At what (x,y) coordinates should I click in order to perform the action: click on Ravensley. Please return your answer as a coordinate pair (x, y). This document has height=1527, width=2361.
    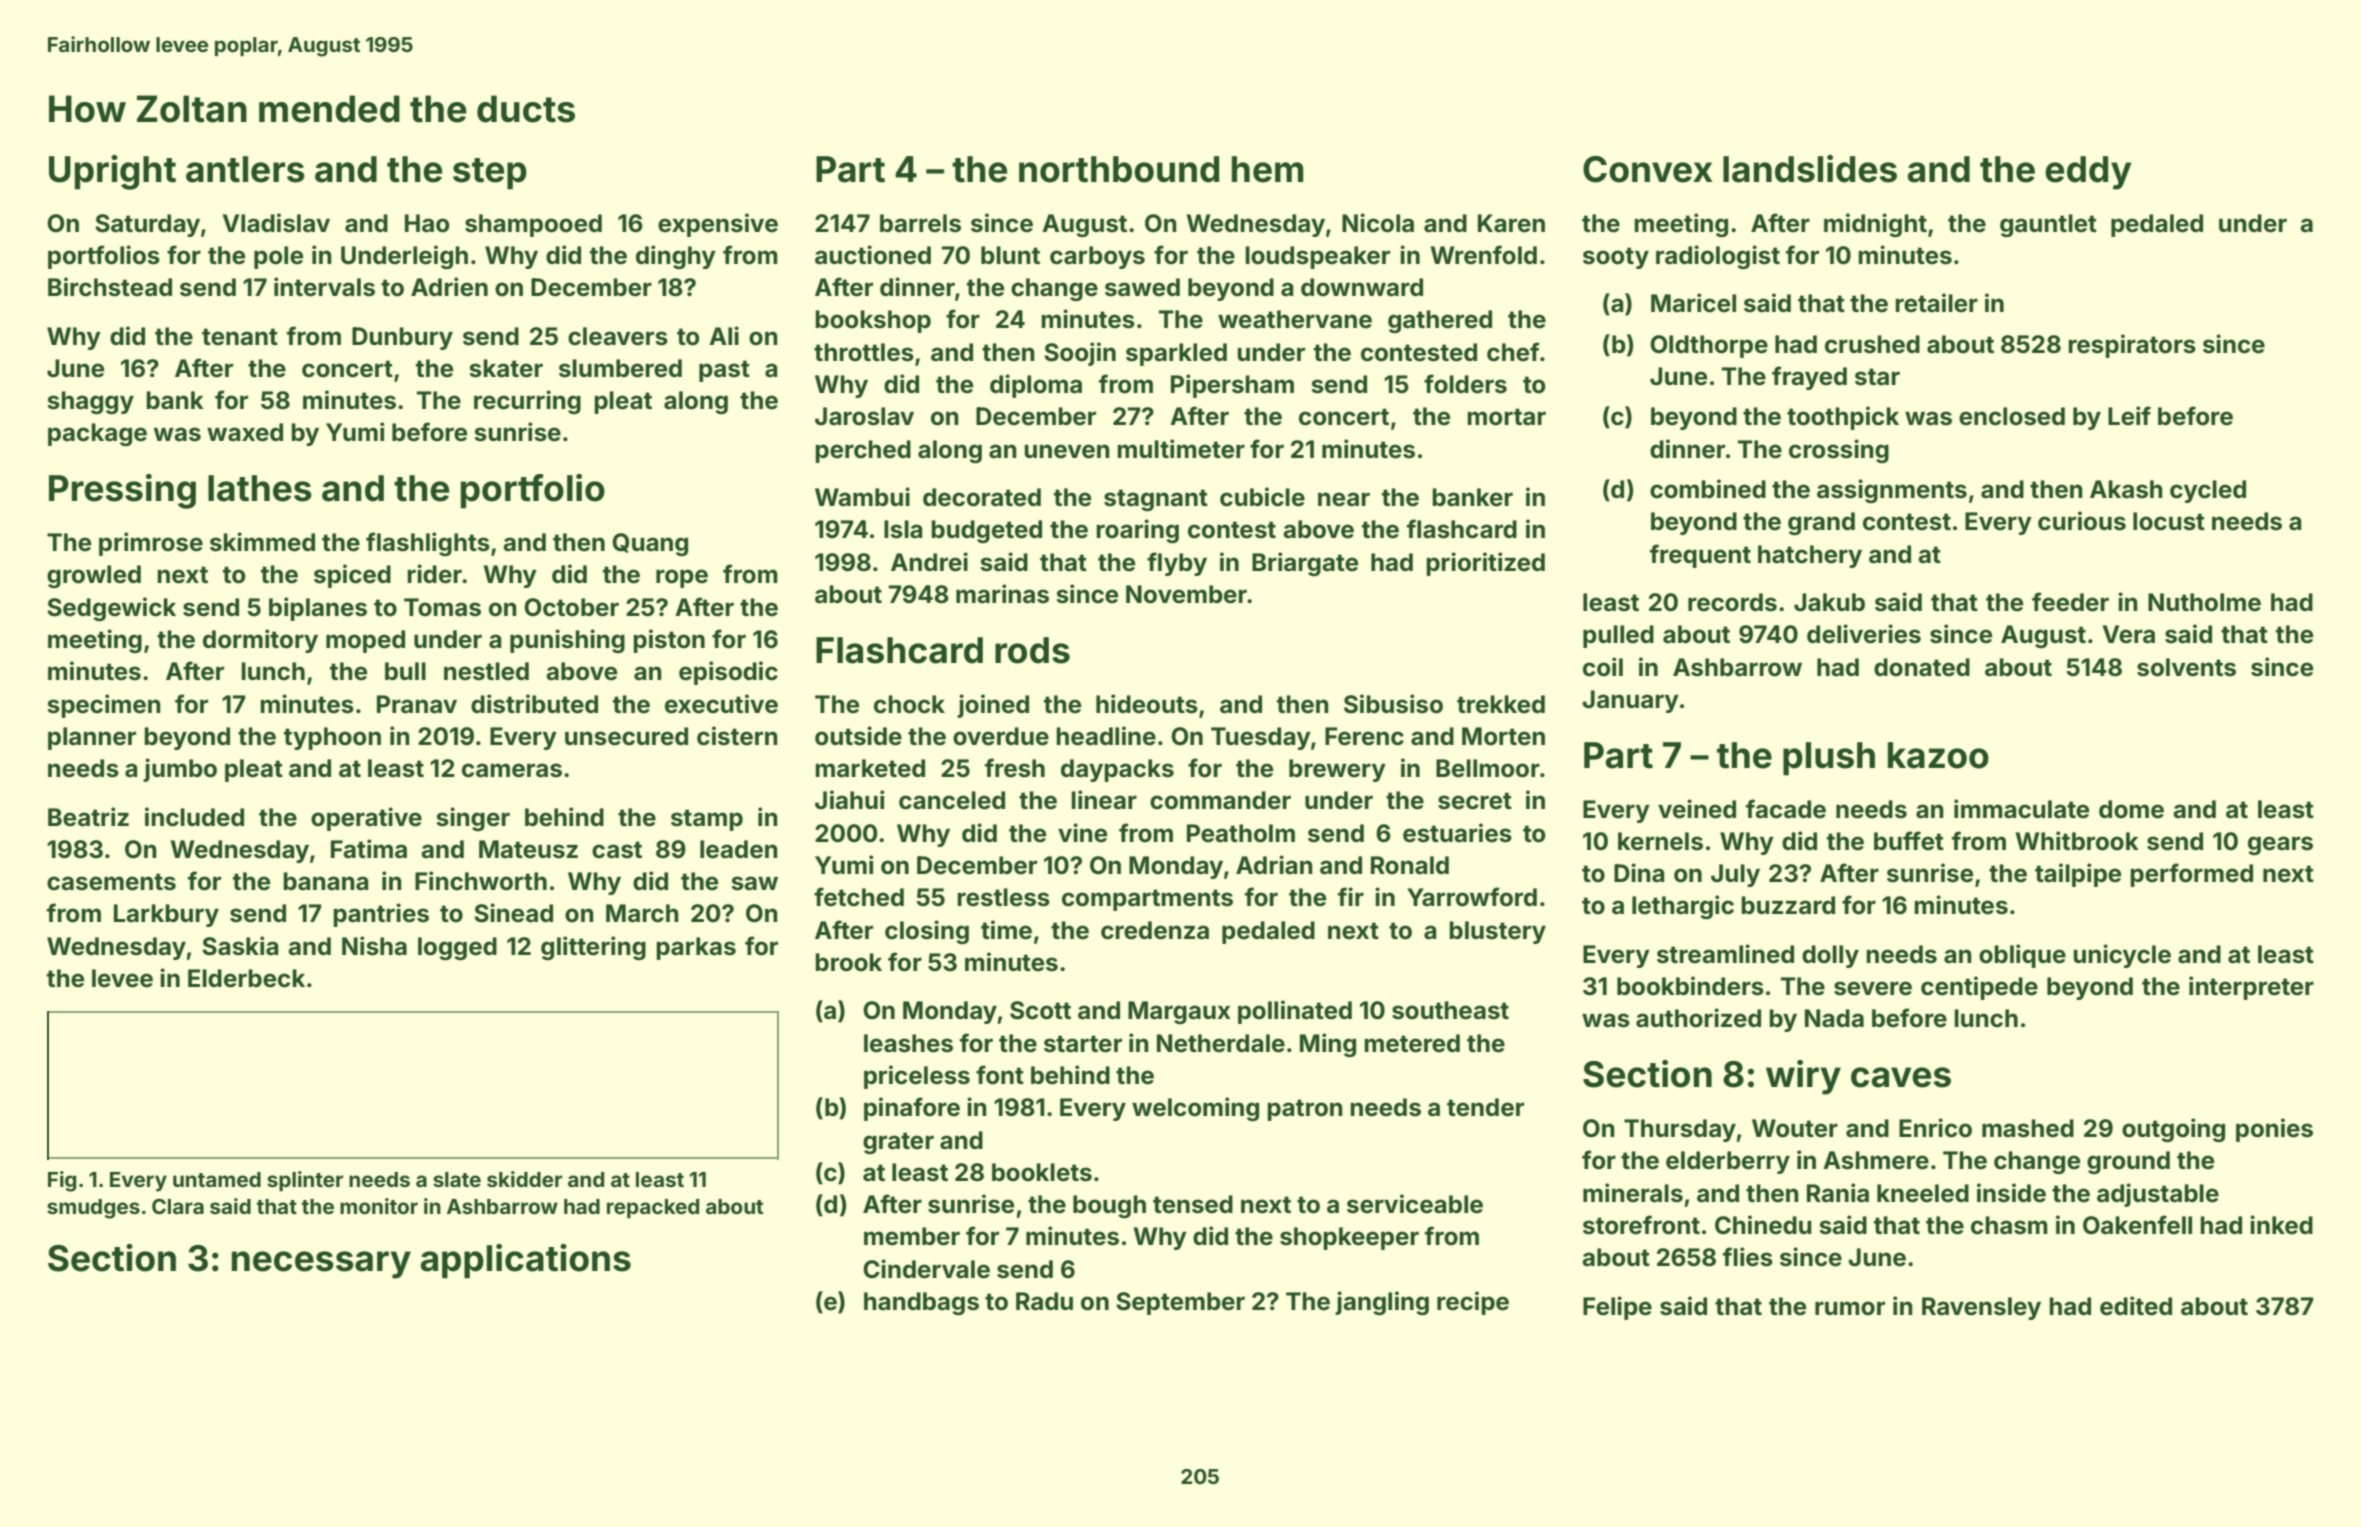
    Looking at the image, I should click on (1981, 1308).
